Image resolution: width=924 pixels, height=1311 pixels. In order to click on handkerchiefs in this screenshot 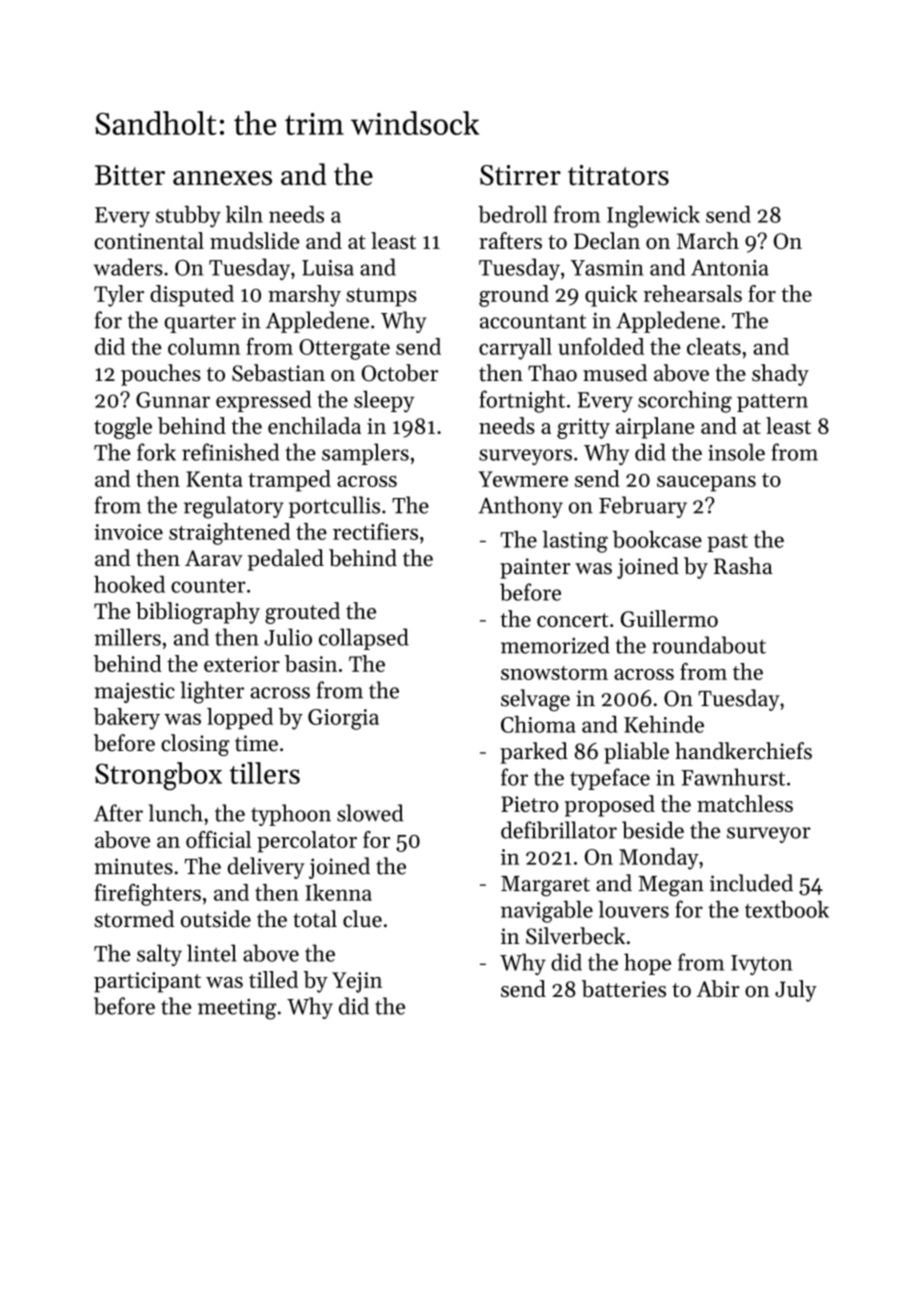, I will do `click(743, 751)`.
